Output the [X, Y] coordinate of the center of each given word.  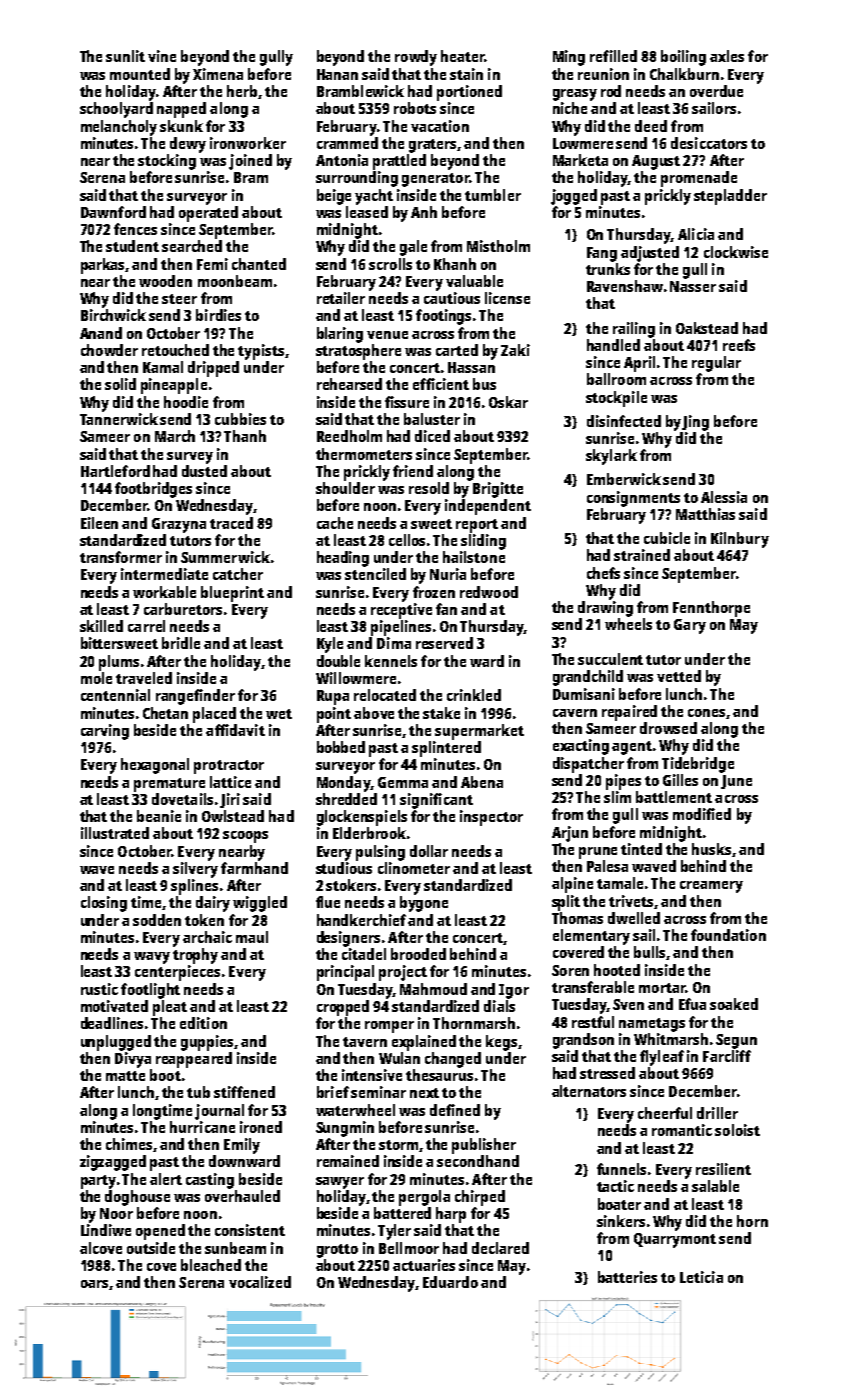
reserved [444, 643]
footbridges [153, 490]
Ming [569, 58]
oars [94, 1284]
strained [642, 555]
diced [432, 436]
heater [463, 56]
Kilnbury [740, 540]
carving [105, 732]
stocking [167, 162]
